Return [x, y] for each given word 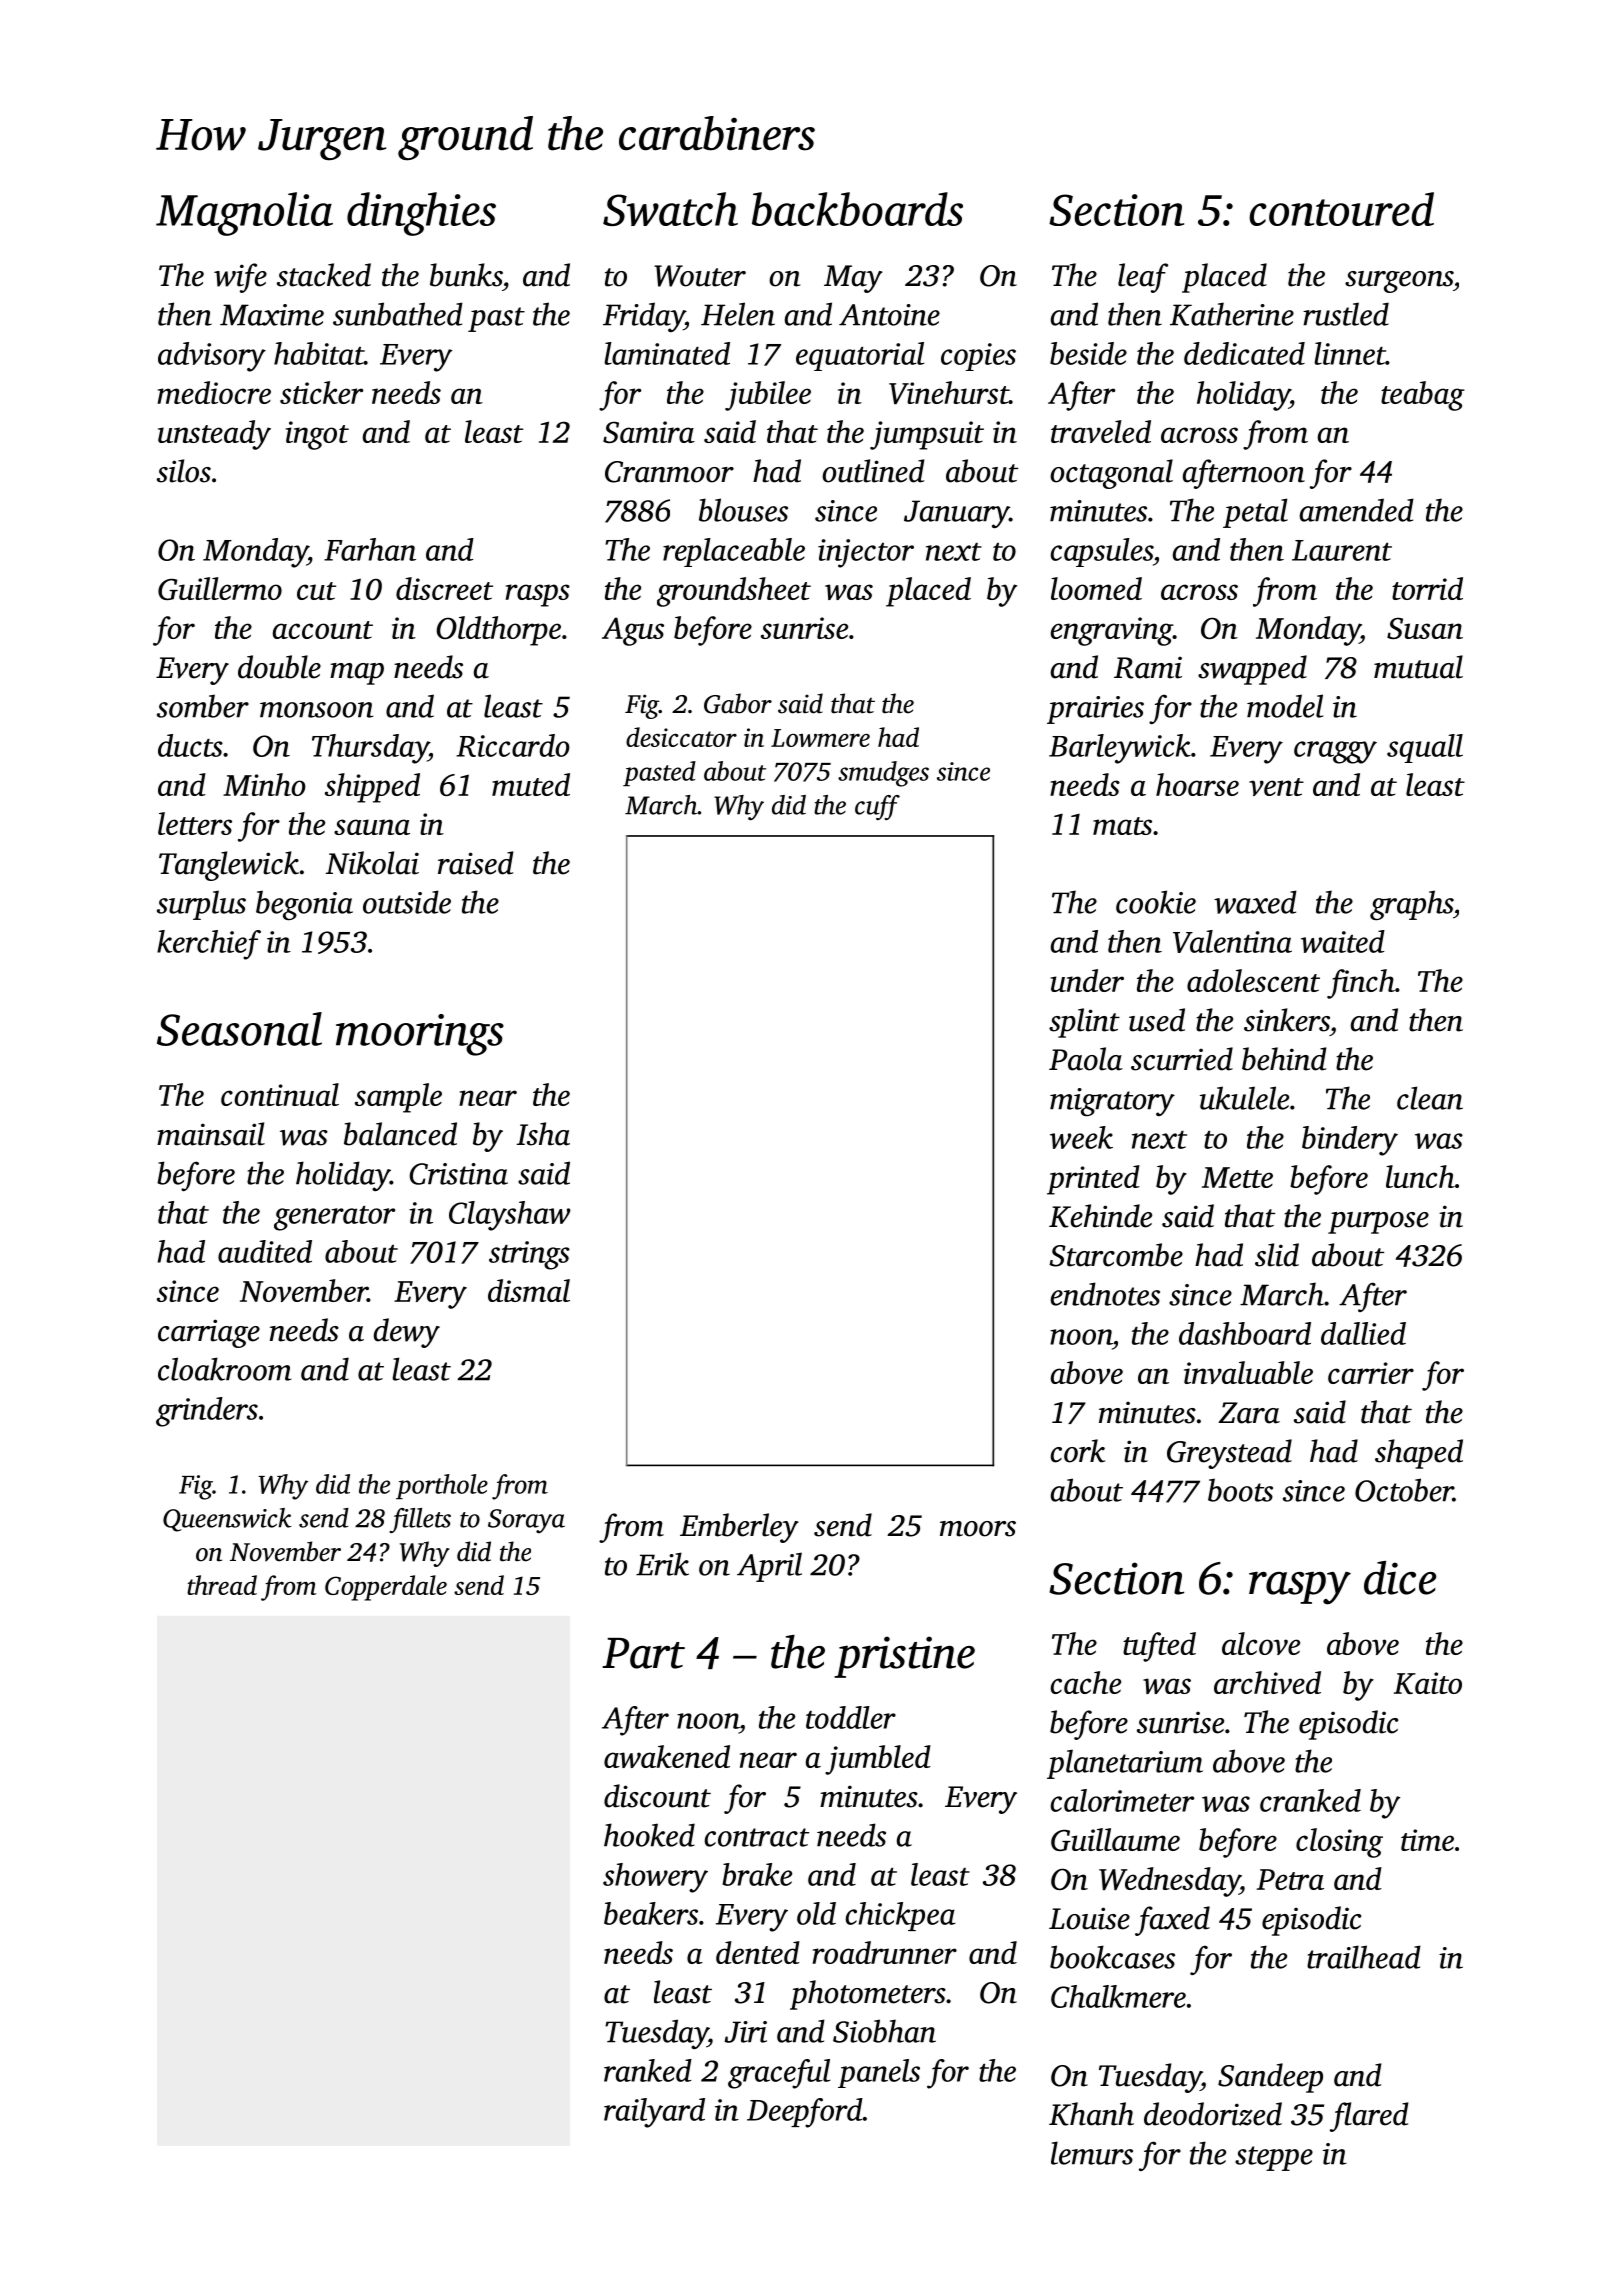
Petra [1290, 1879]
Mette [1237, 1177]
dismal [529, 1290]
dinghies [421, 214]
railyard [654, 2113]
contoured [1341, 209]
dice [1400, 1578]
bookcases [1112, 1957]
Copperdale [386, 1588]
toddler [851, 1717]
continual [280, 1094]
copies [978, 357]
